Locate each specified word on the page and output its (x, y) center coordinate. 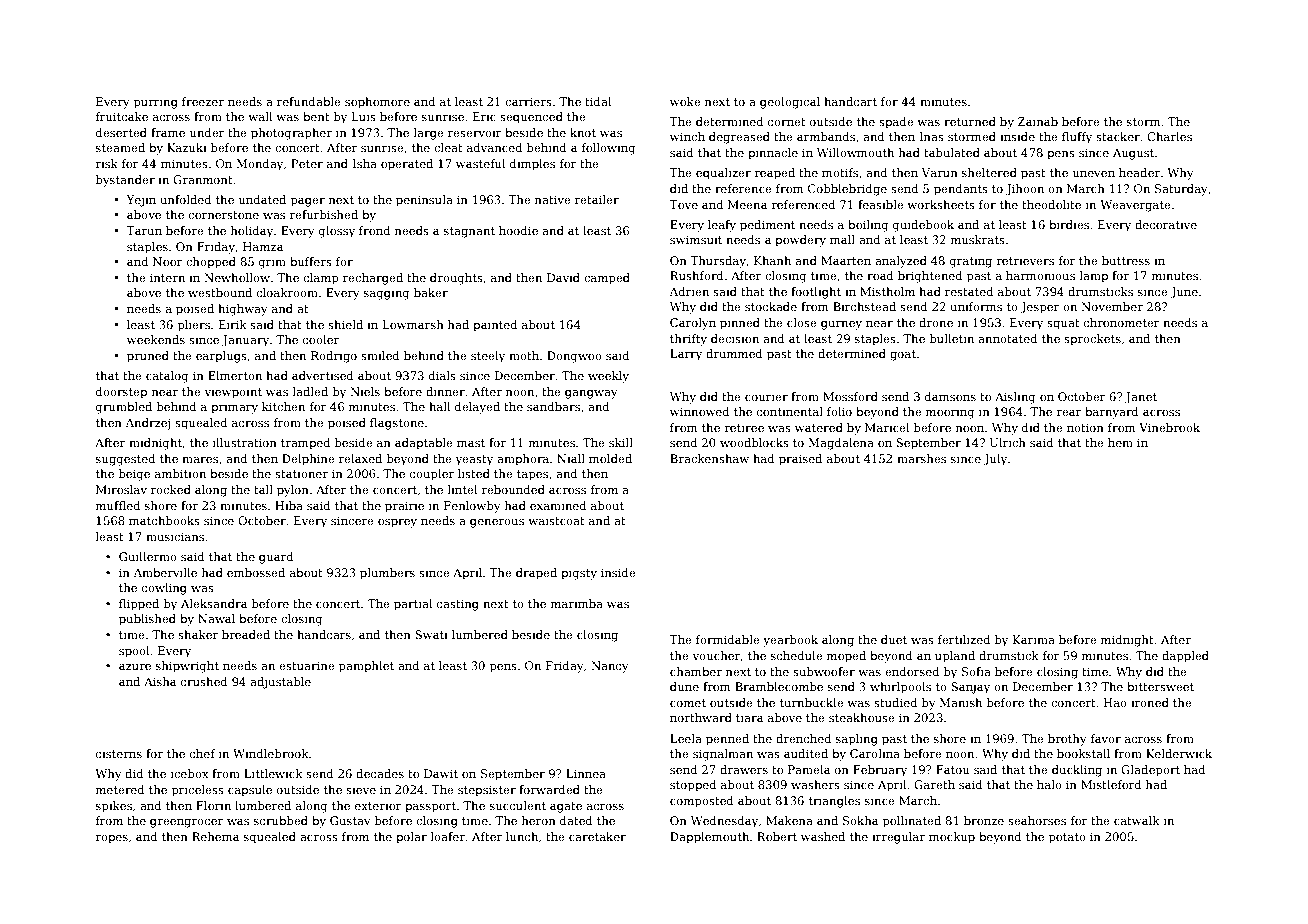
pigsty (579, 574)
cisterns (119, 753)
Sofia (976, 671)
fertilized (964, 639)
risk (107, 163)
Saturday (1181, 190)
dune (684, 686)
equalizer (723, 174)
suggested (126, 460)
